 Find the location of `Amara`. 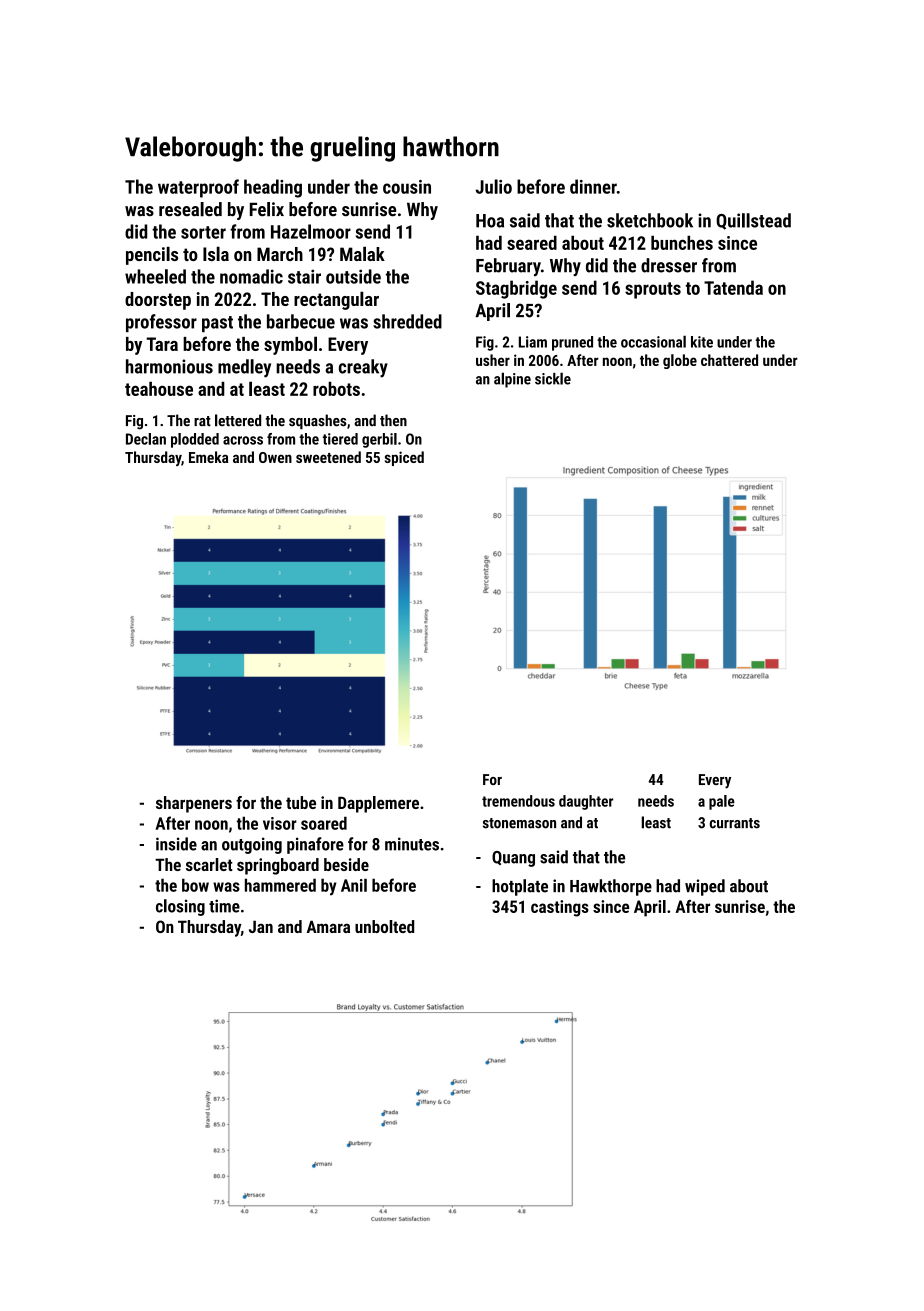

Amara is located at coordinates (328, 926).
